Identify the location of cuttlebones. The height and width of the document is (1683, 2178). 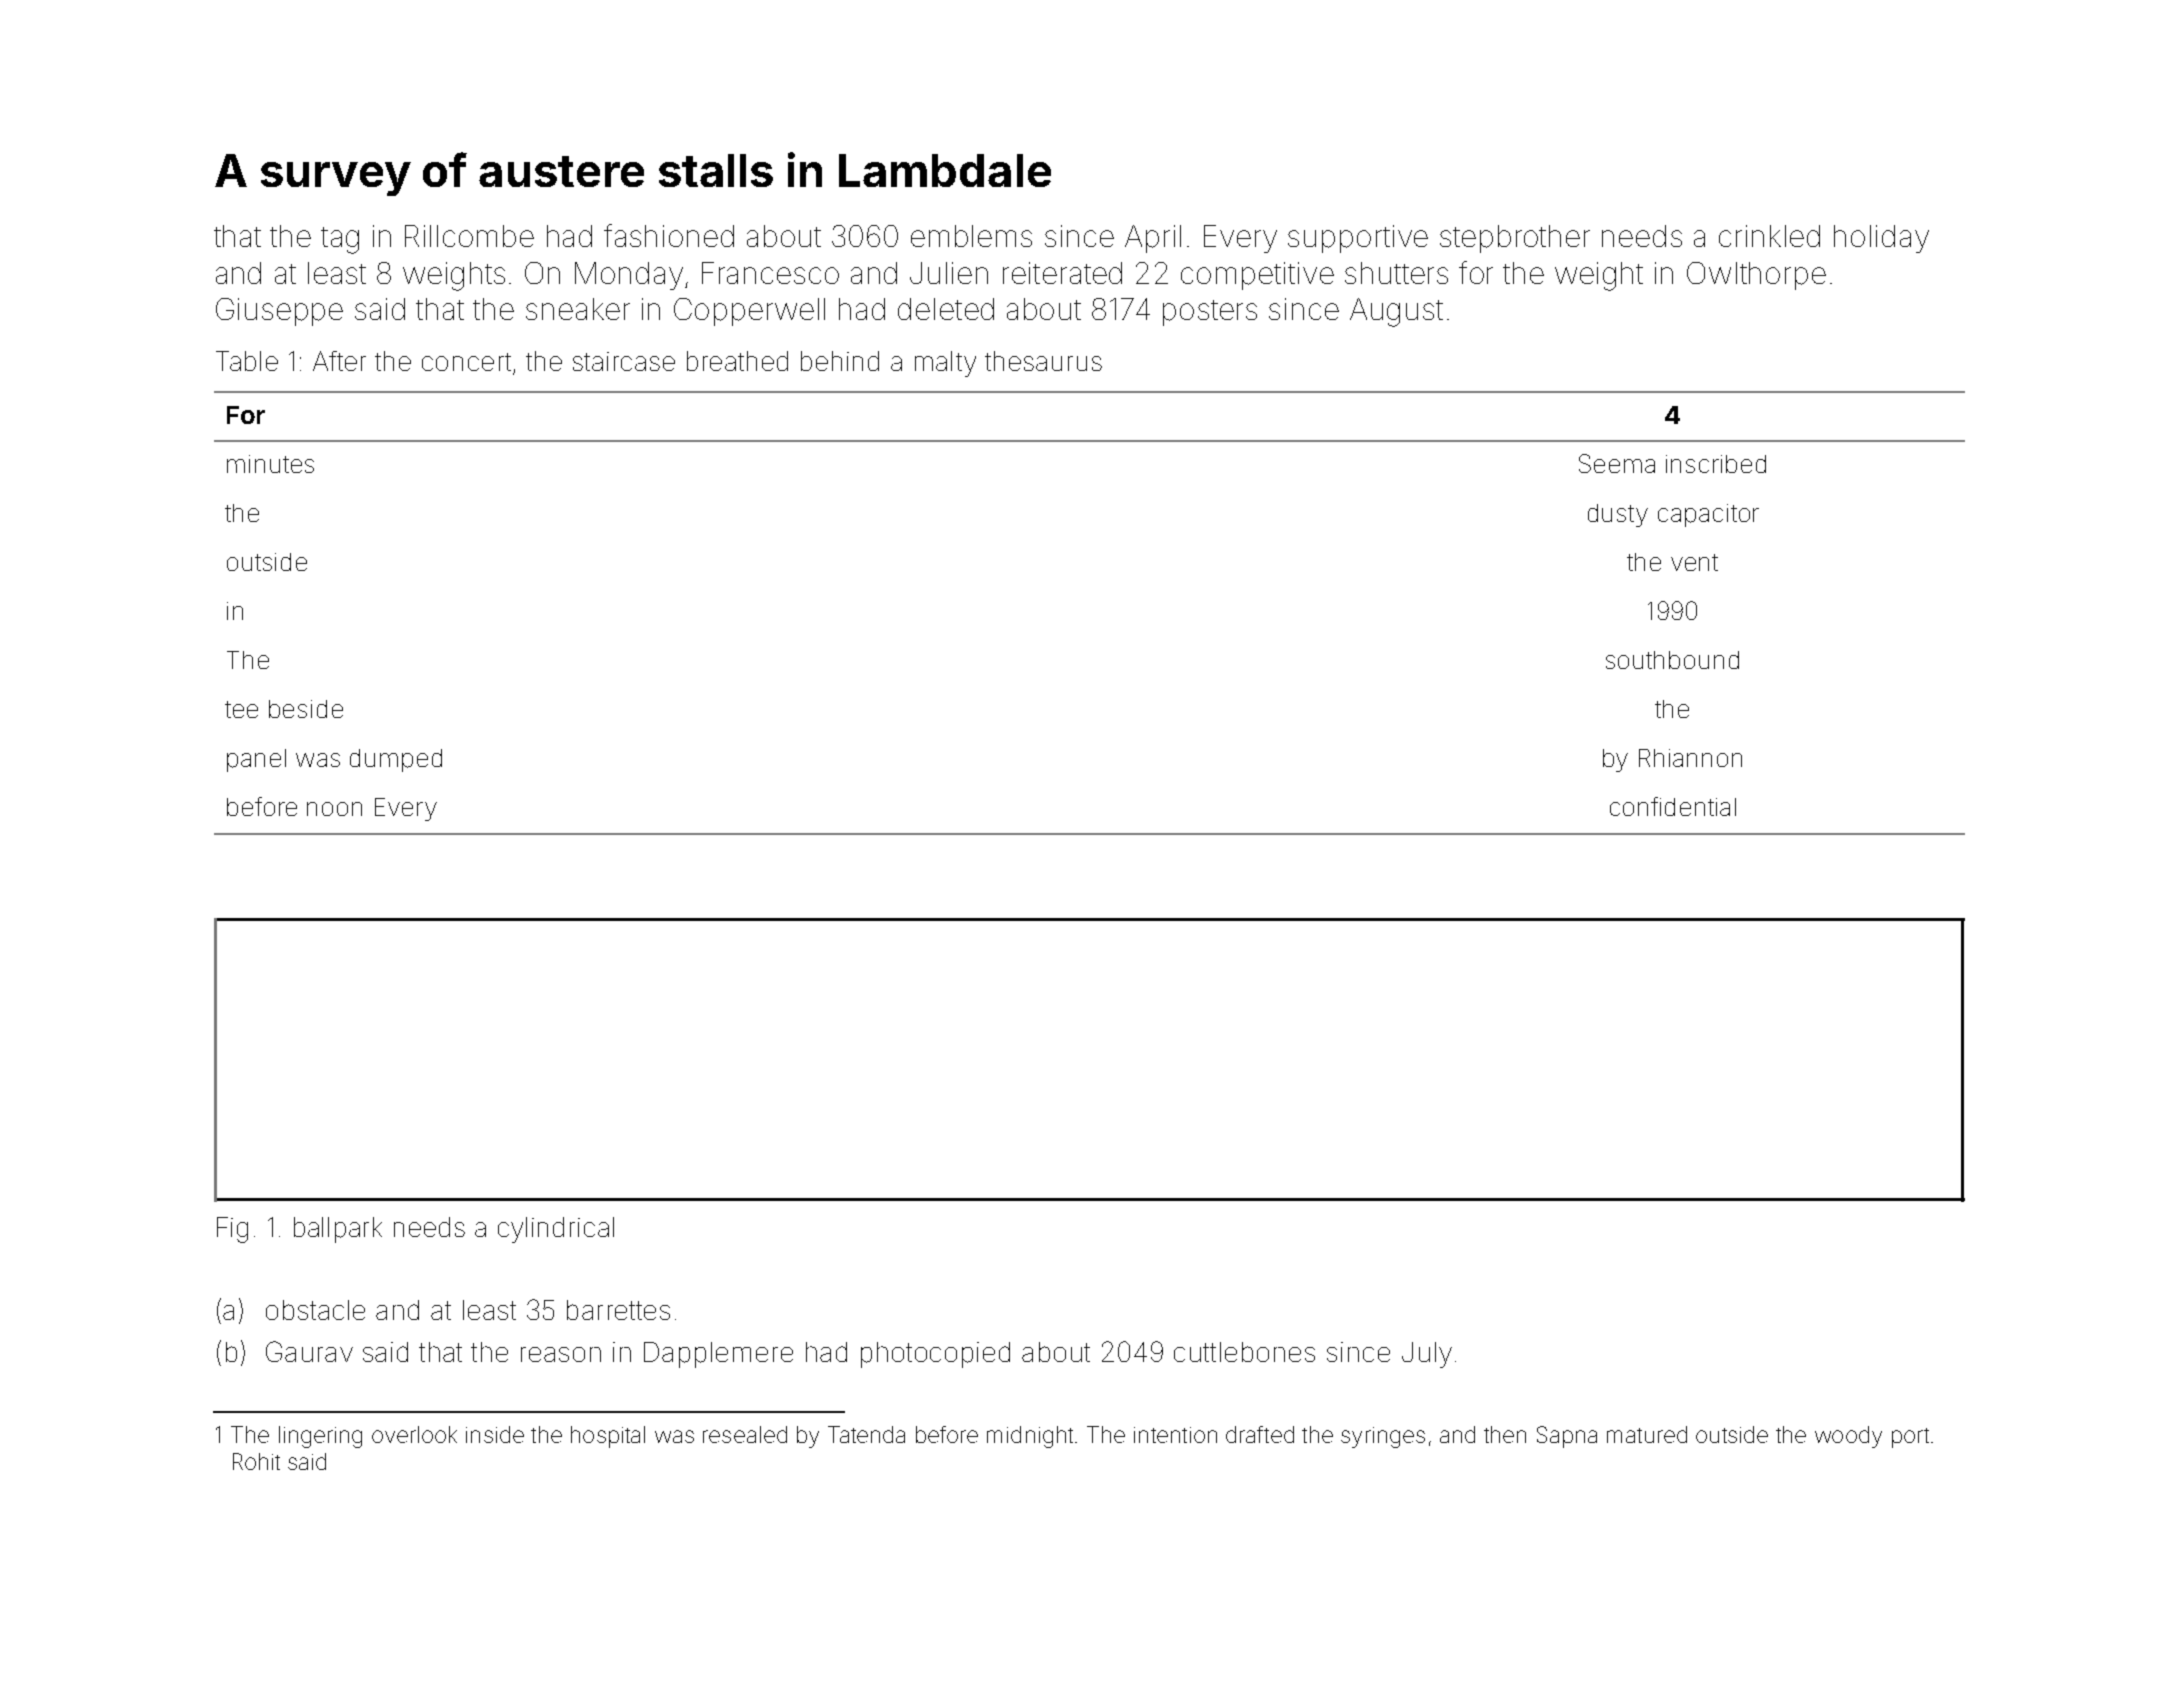
(1244, 1352).
